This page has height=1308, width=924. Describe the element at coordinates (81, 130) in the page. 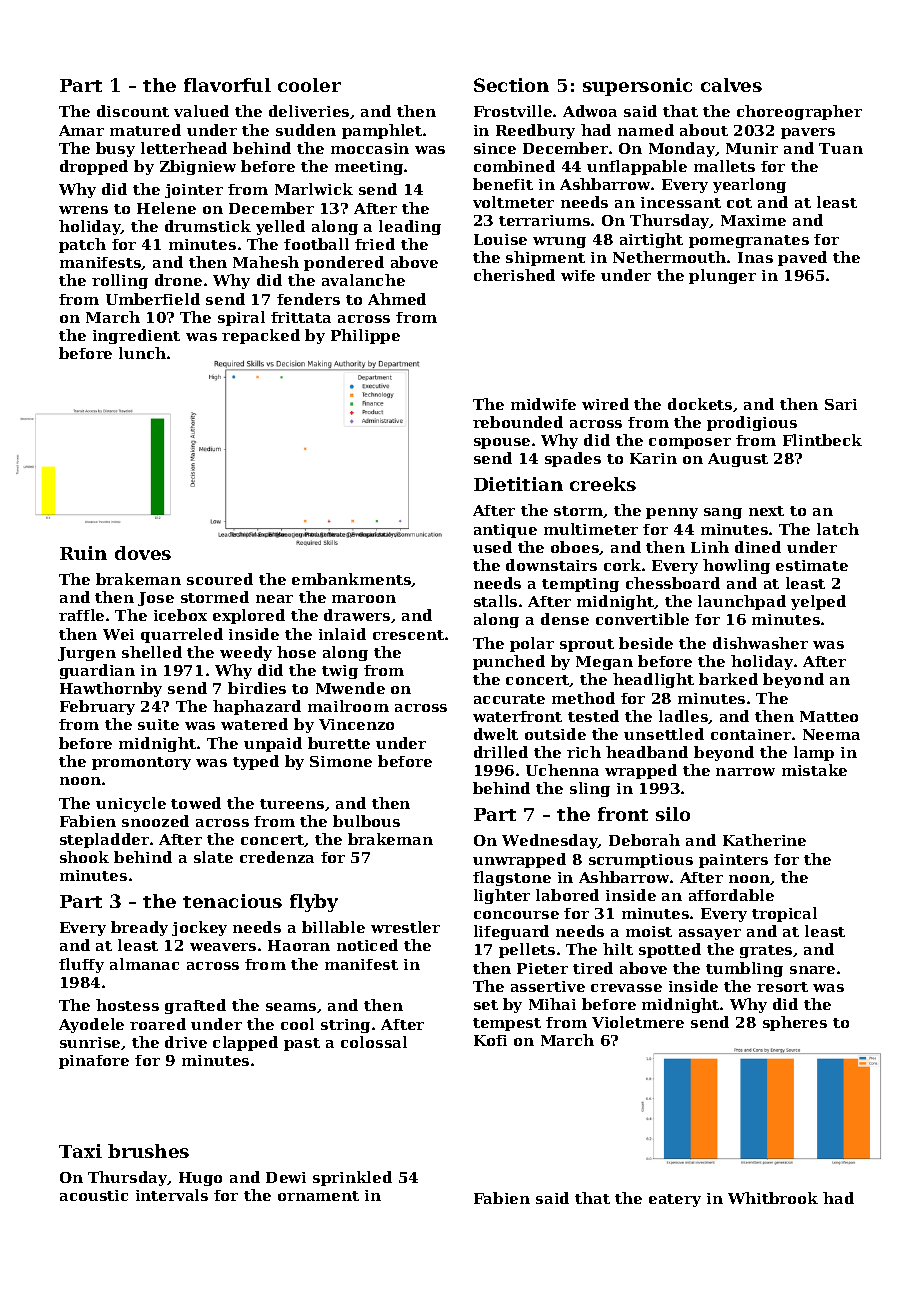

I see `Amar` at that location.
